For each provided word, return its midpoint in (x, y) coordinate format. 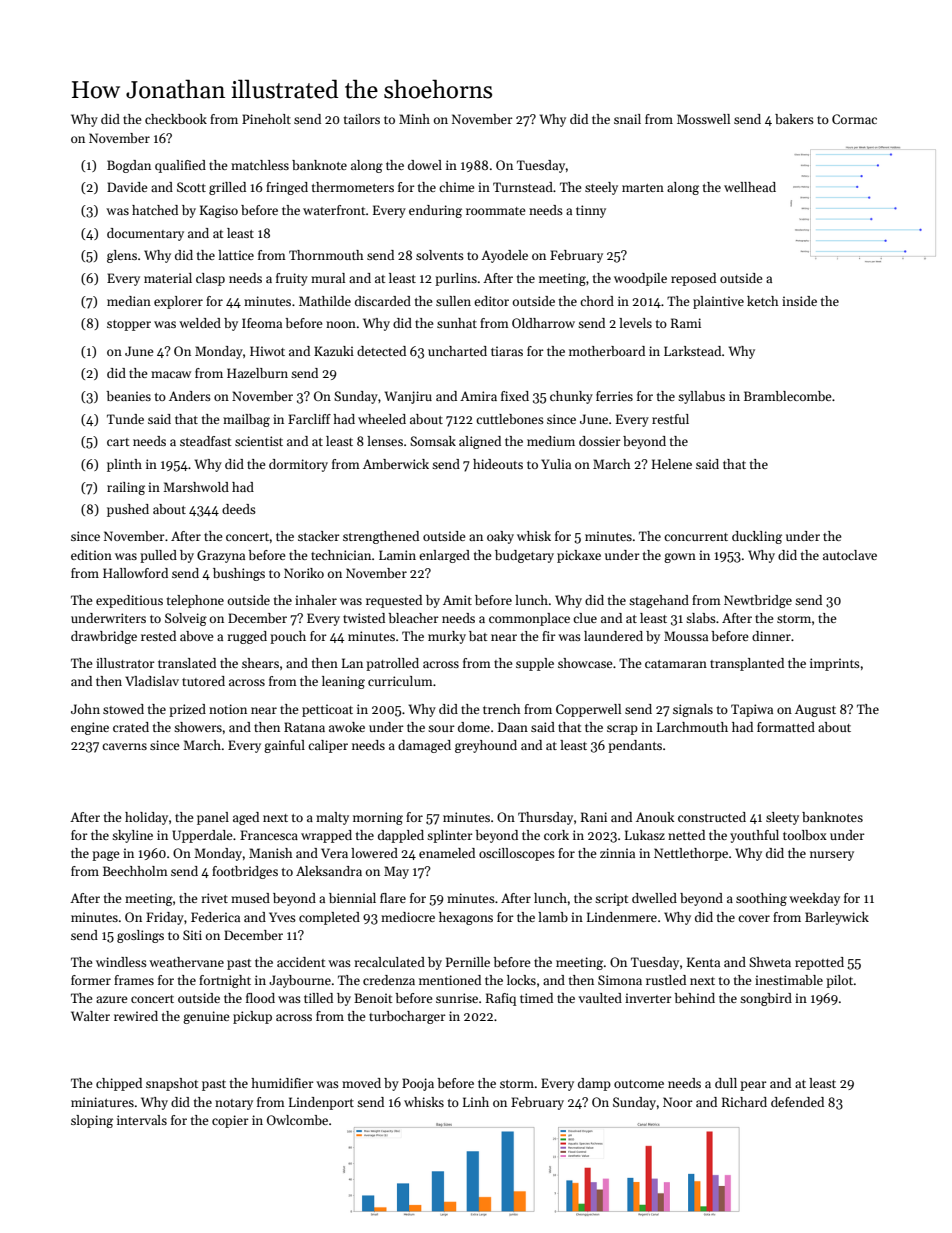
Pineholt (266, 119)
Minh (414, 119)
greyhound (486, 746)
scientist (259, 441)
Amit (457, 600)
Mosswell (703, 119)
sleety (782, 818)
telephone (195, 601)
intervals (142, 1120)
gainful (284, 746)
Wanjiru (408, 397)
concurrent (696, 537)
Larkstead (692, 351)
